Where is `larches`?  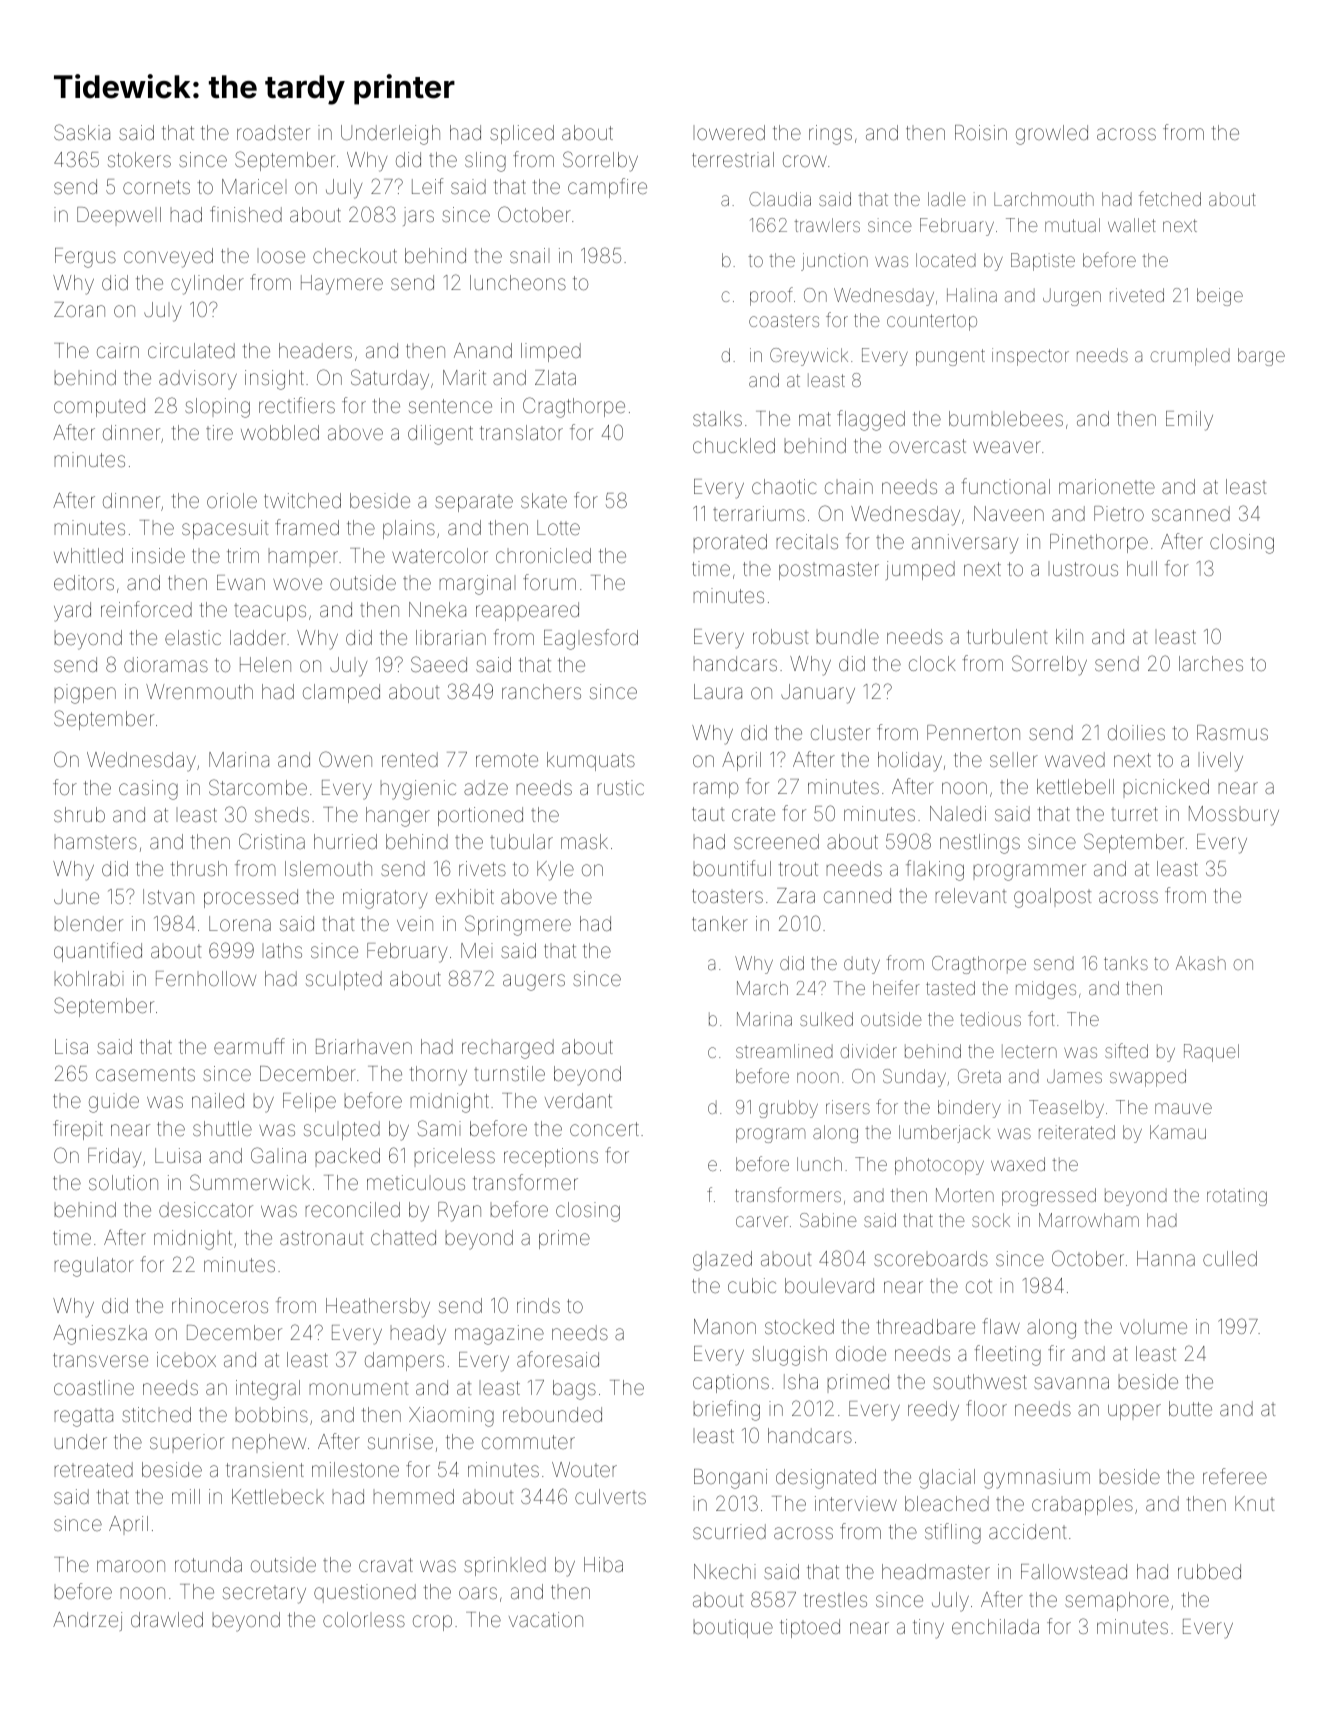
larches is located at coordinates (1211, 663).
